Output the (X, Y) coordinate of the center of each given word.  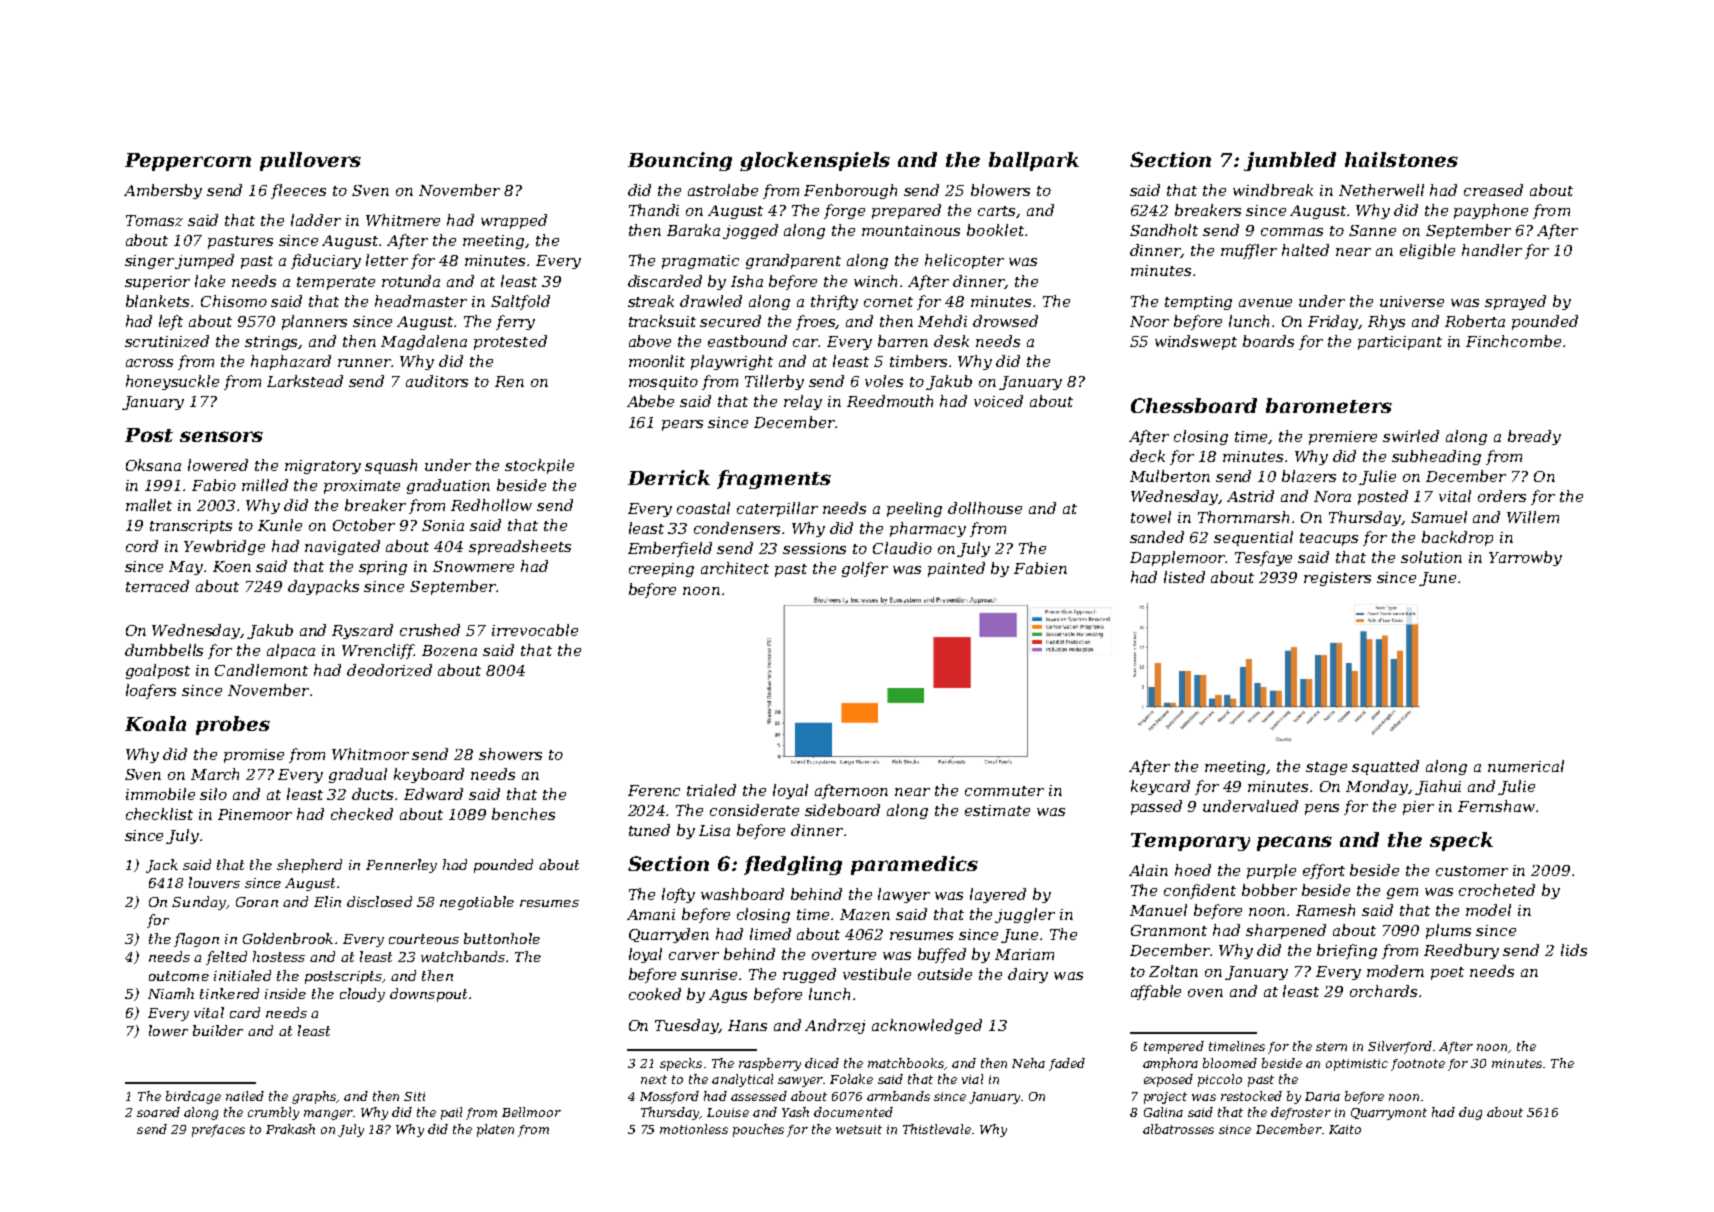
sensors (221, 436)
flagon (196, 940)
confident (1200, 891)
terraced (157, 586)
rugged (809, 975)
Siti (414, 1096)
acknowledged (927, 1026)
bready (1534, 437)
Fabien (1040, 568)
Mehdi (942, 321)
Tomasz (154, 220)
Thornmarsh (1243, 517)
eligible (1427, 251)
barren (903, 341)
